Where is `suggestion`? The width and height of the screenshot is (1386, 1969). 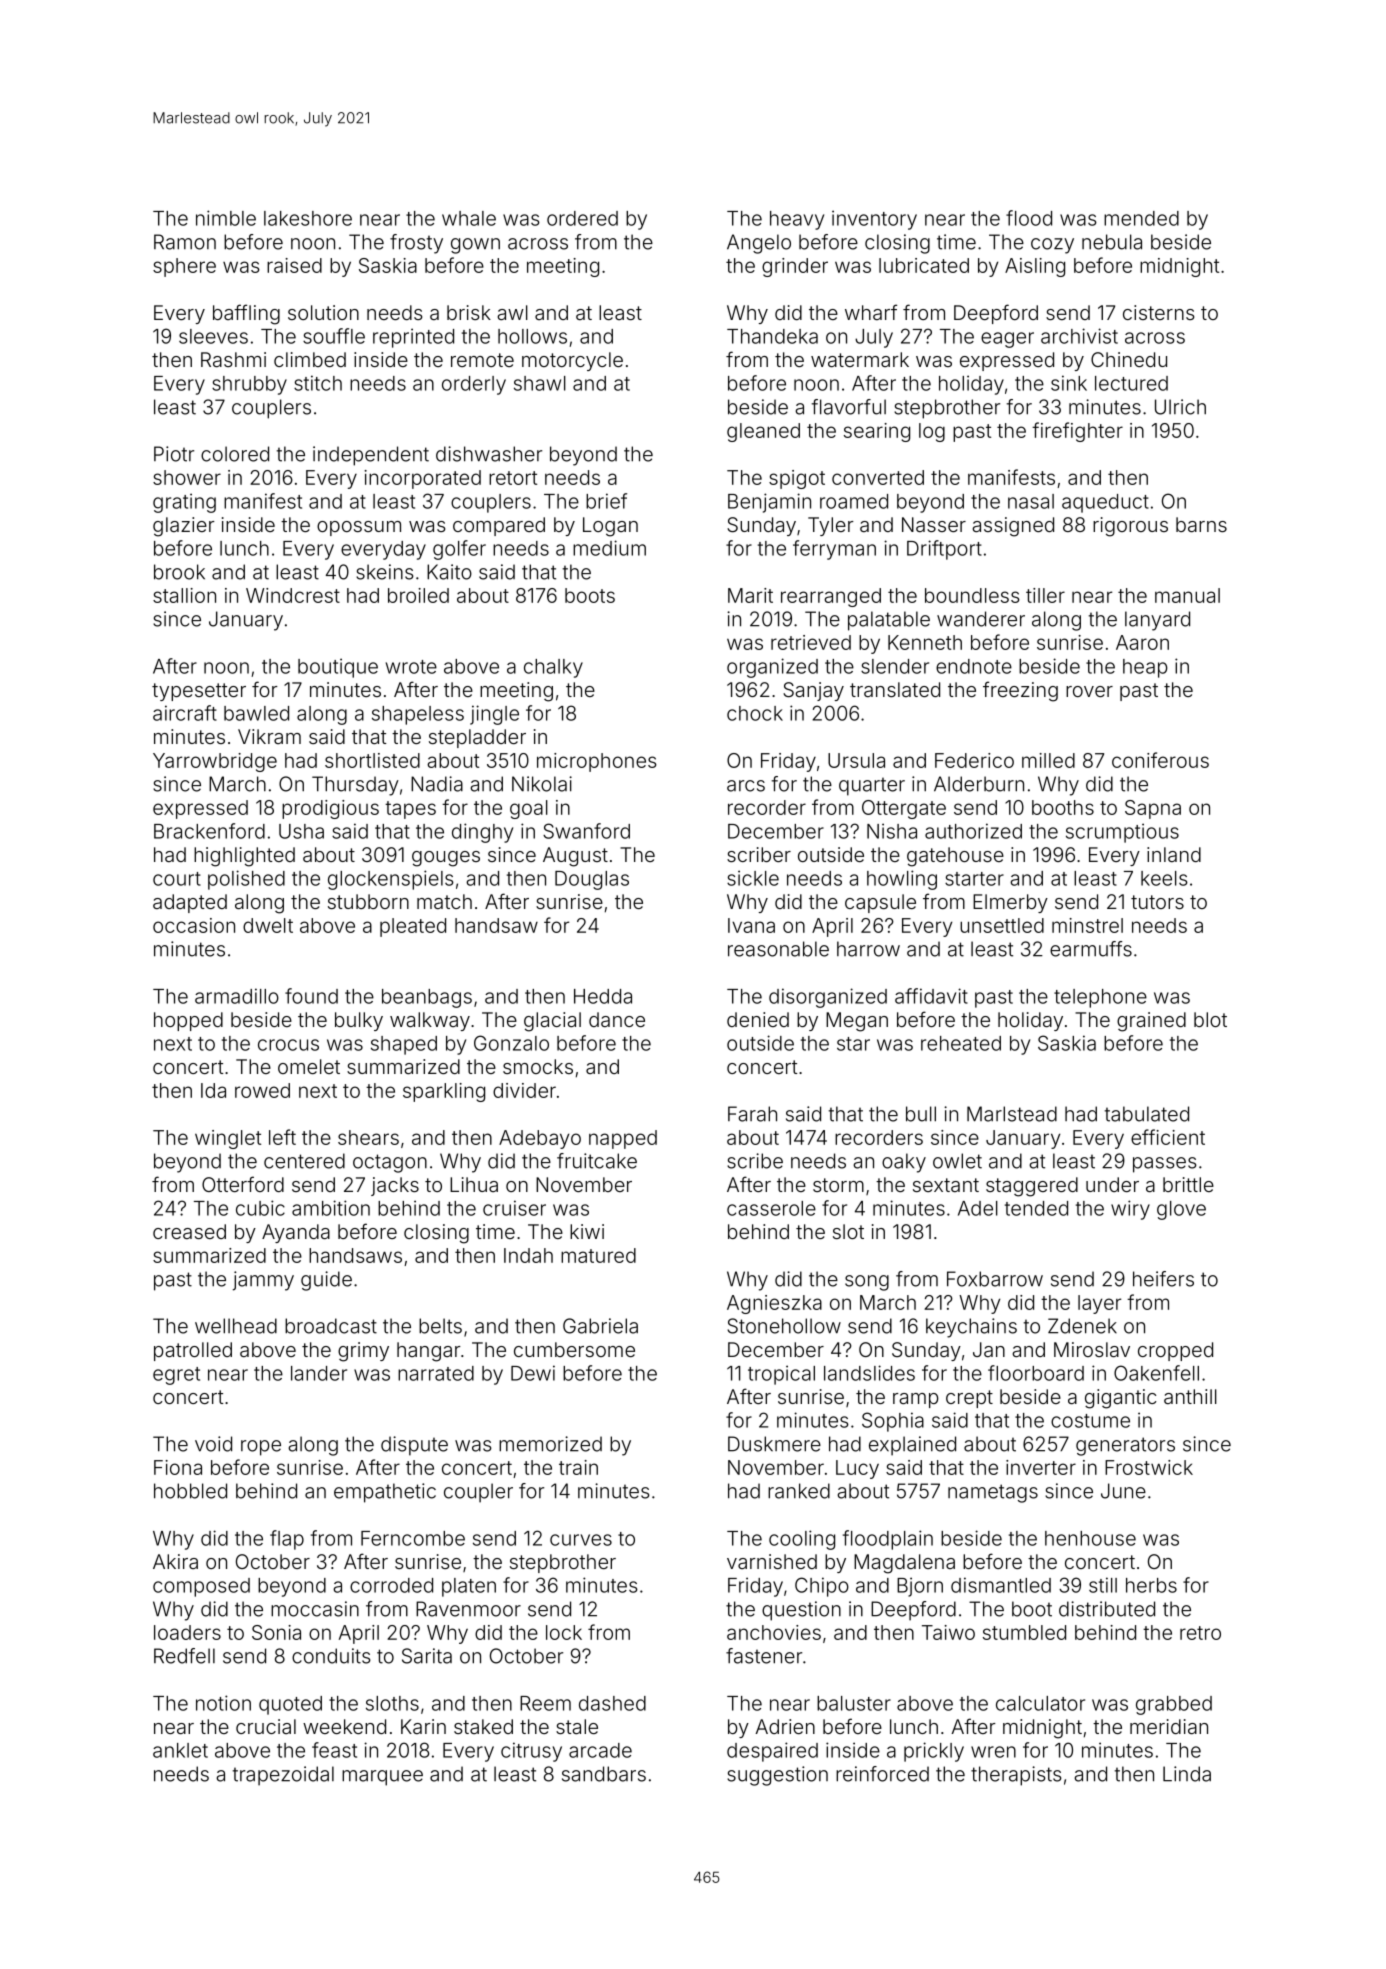
suggestion is located at coordinates (777, 1776).
